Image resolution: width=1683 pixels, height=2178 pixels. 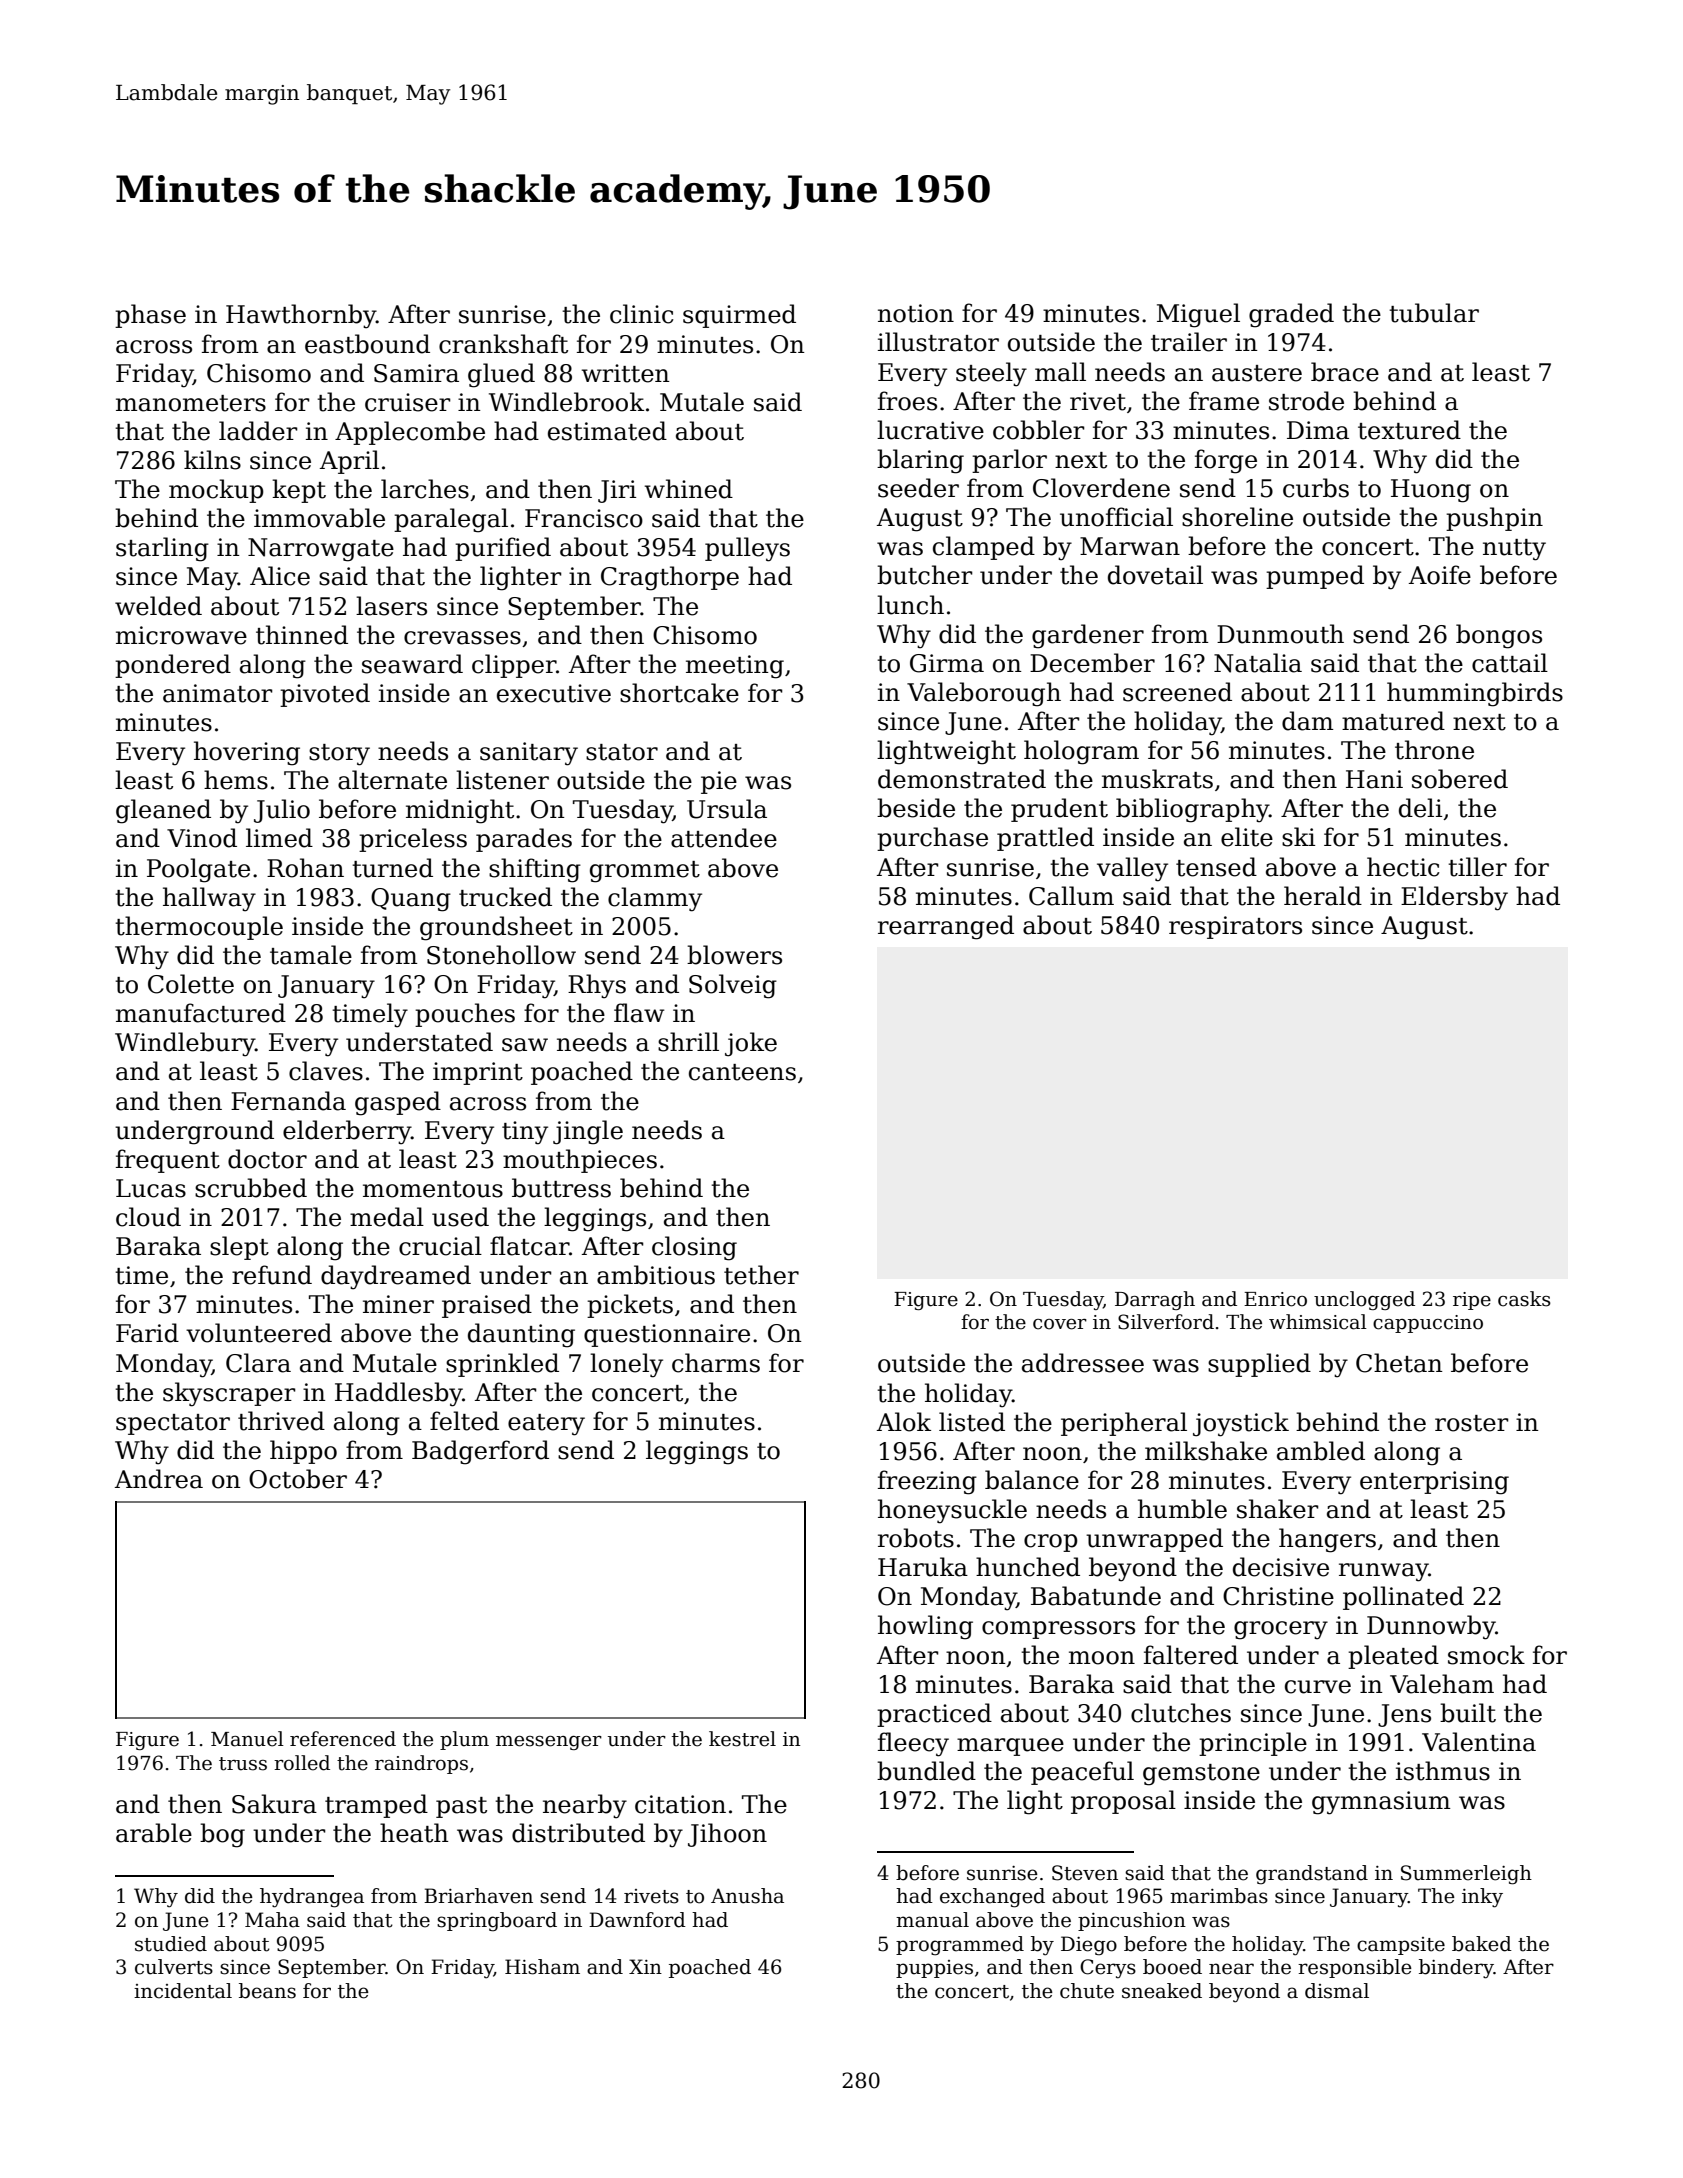 I want to click on Enrico, so click(x=1275, y=1299).
